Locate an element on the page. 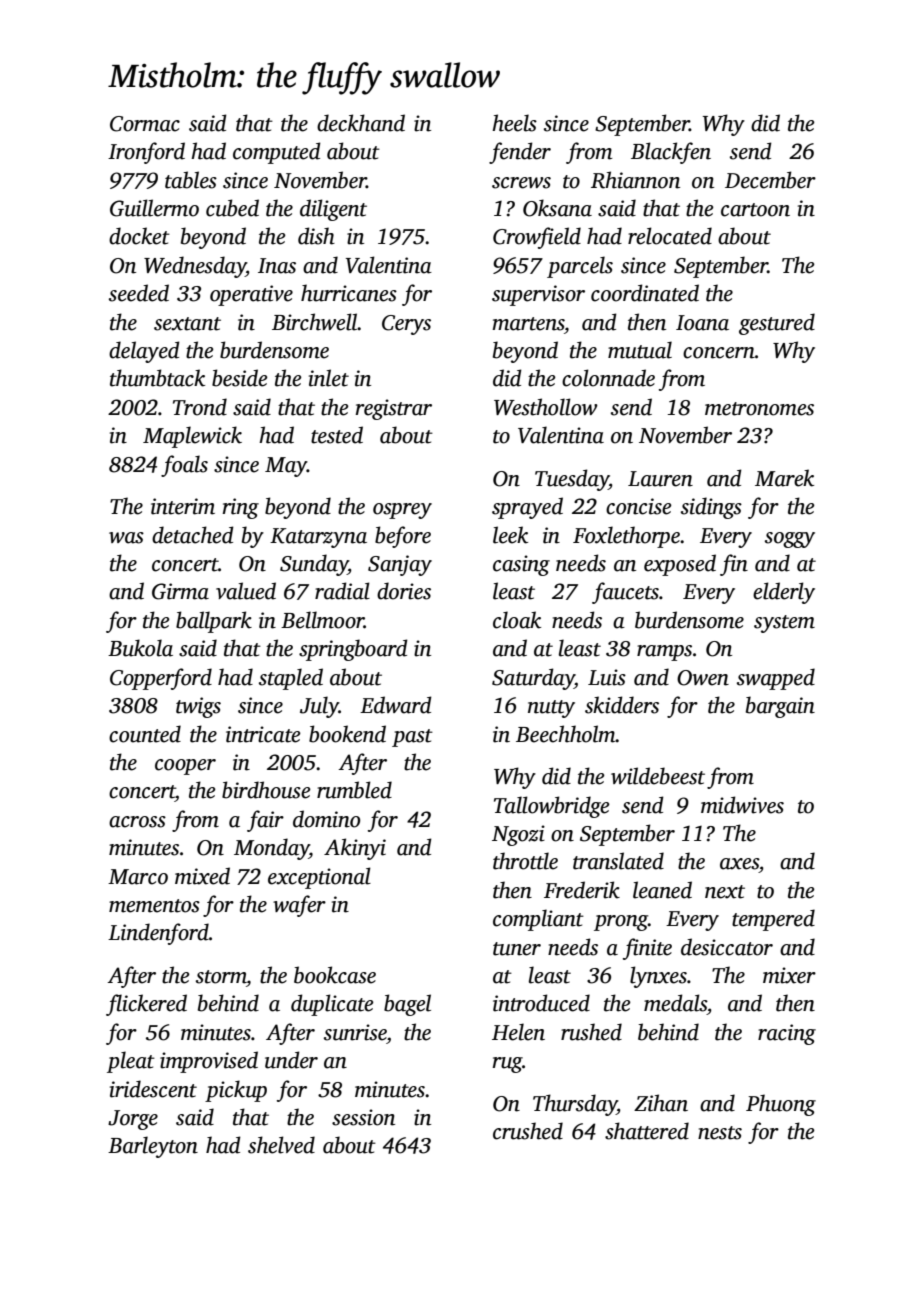  shelved is located at coordinates (281, 1145).
